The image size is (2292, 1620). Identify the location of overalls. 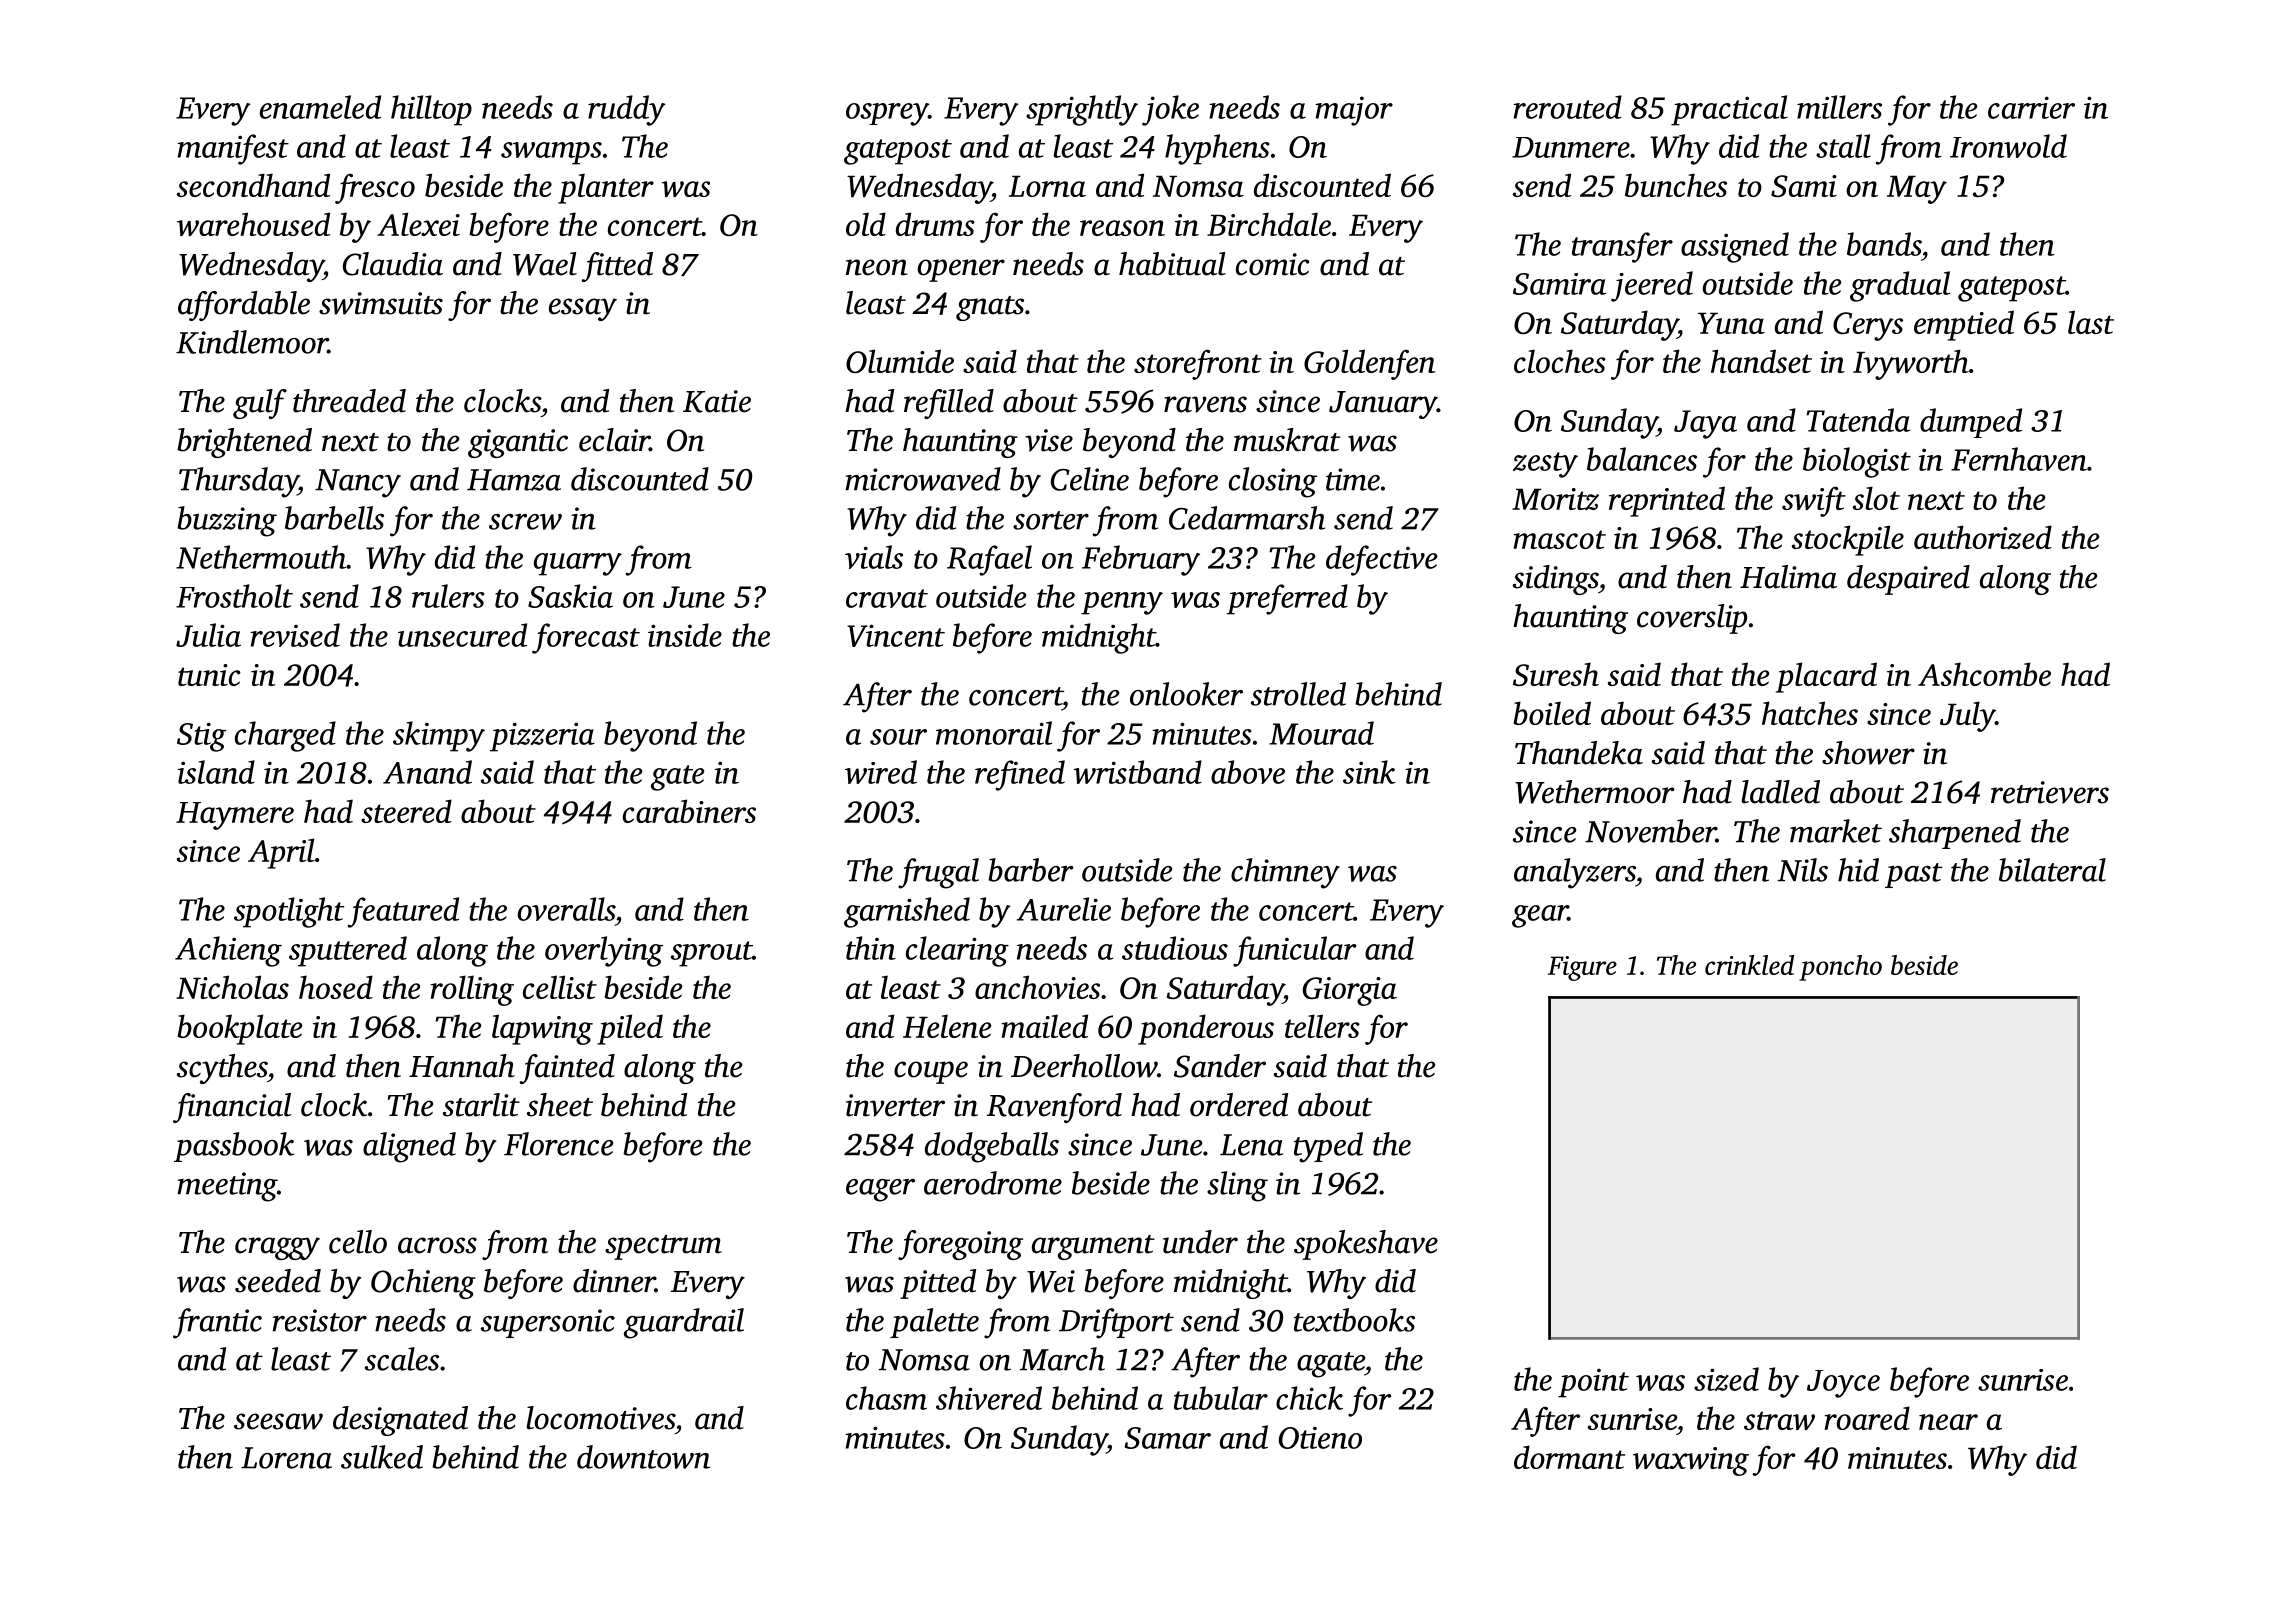
(566, 909).
